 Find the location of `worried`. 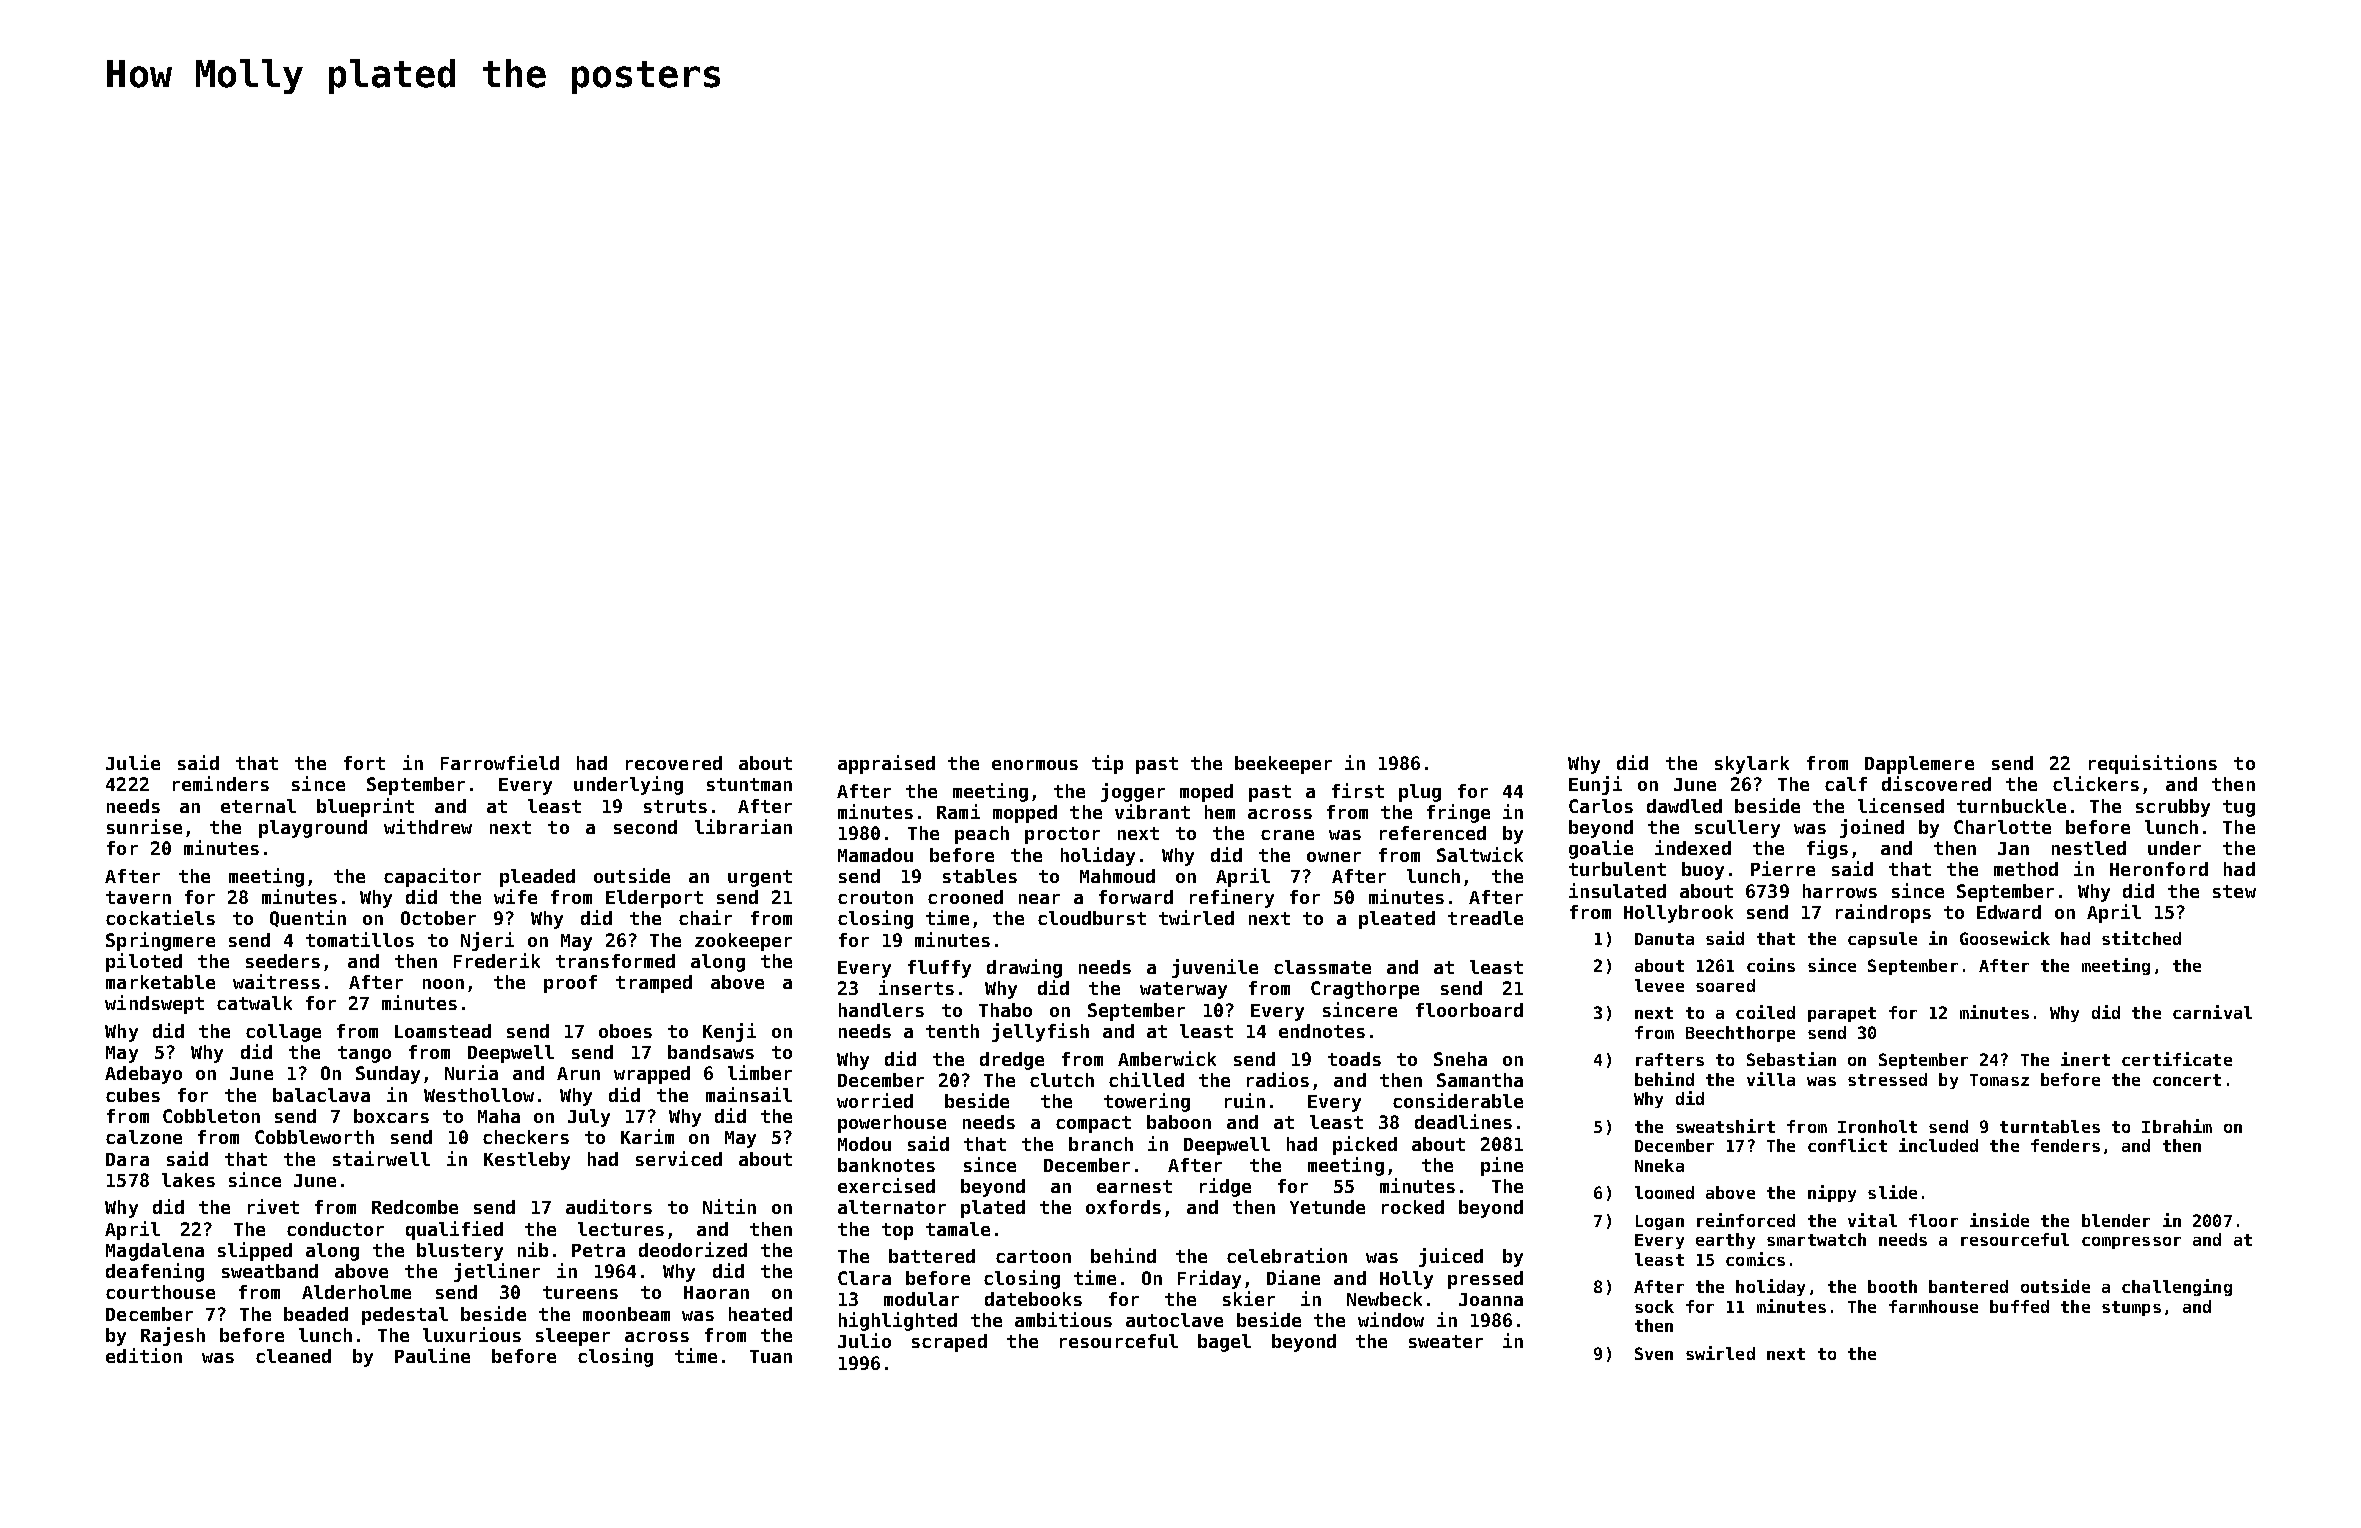

worried is located at coordinates (875, 1100).
